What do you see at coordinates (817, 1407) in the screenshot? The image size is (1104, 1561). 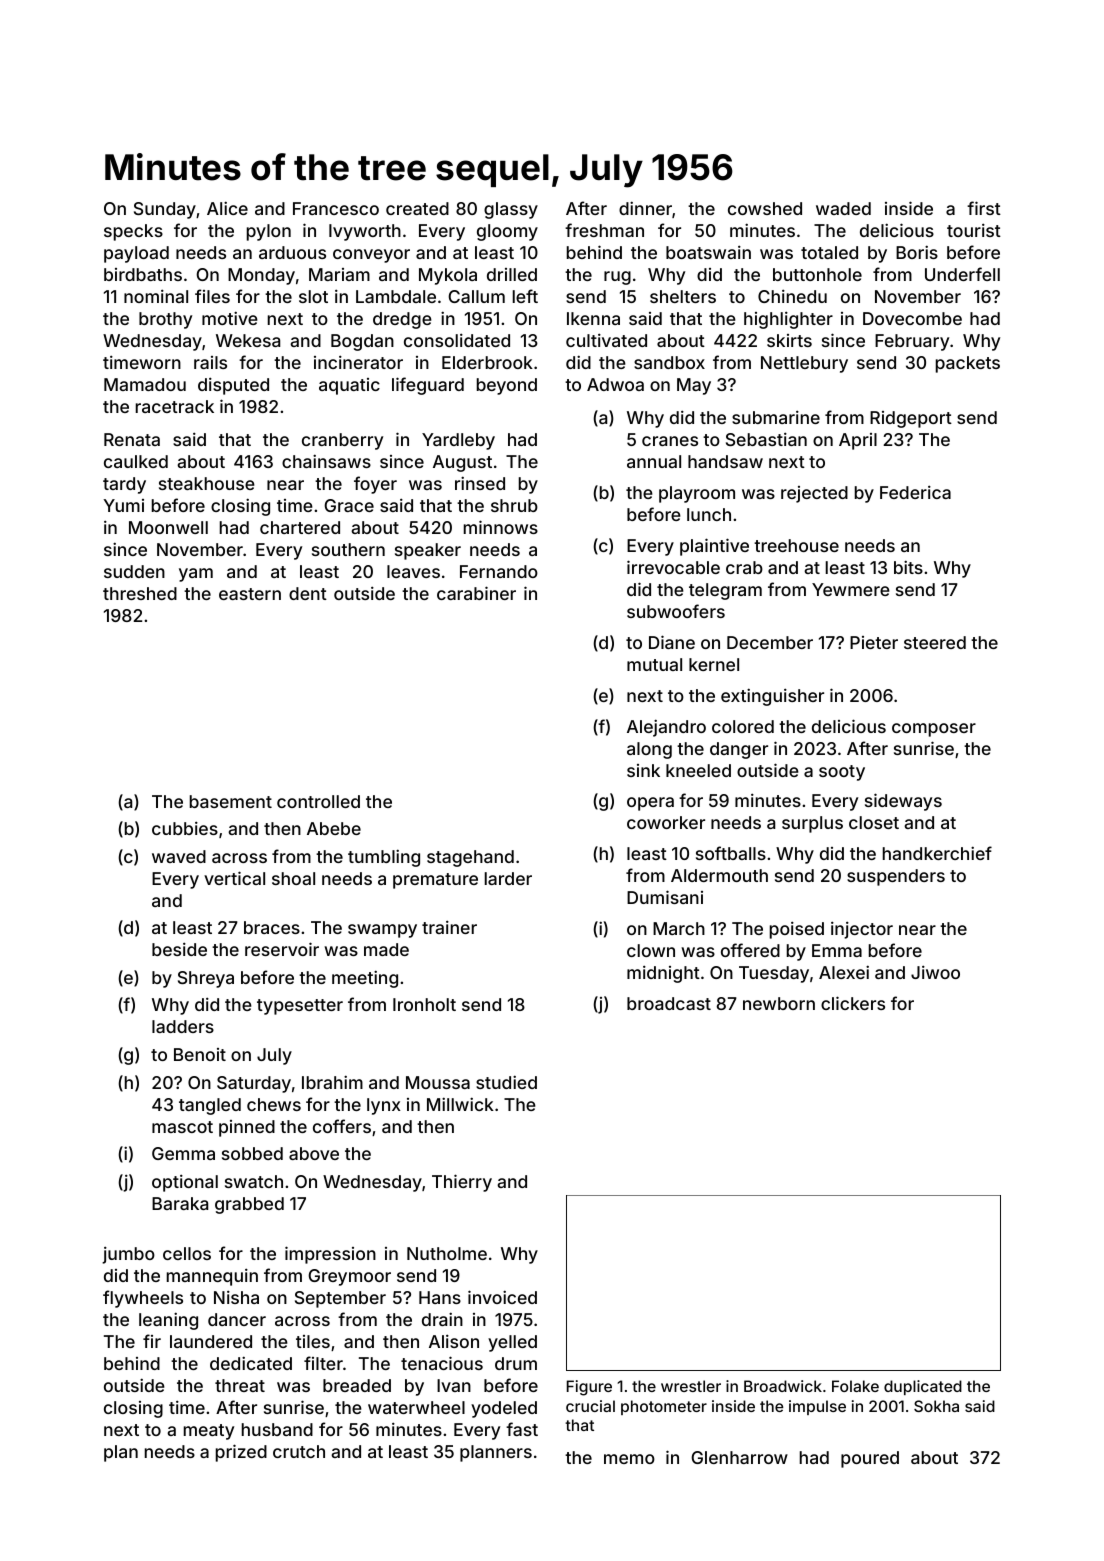 I see `impulse` at bounding box center [817, 1407].
